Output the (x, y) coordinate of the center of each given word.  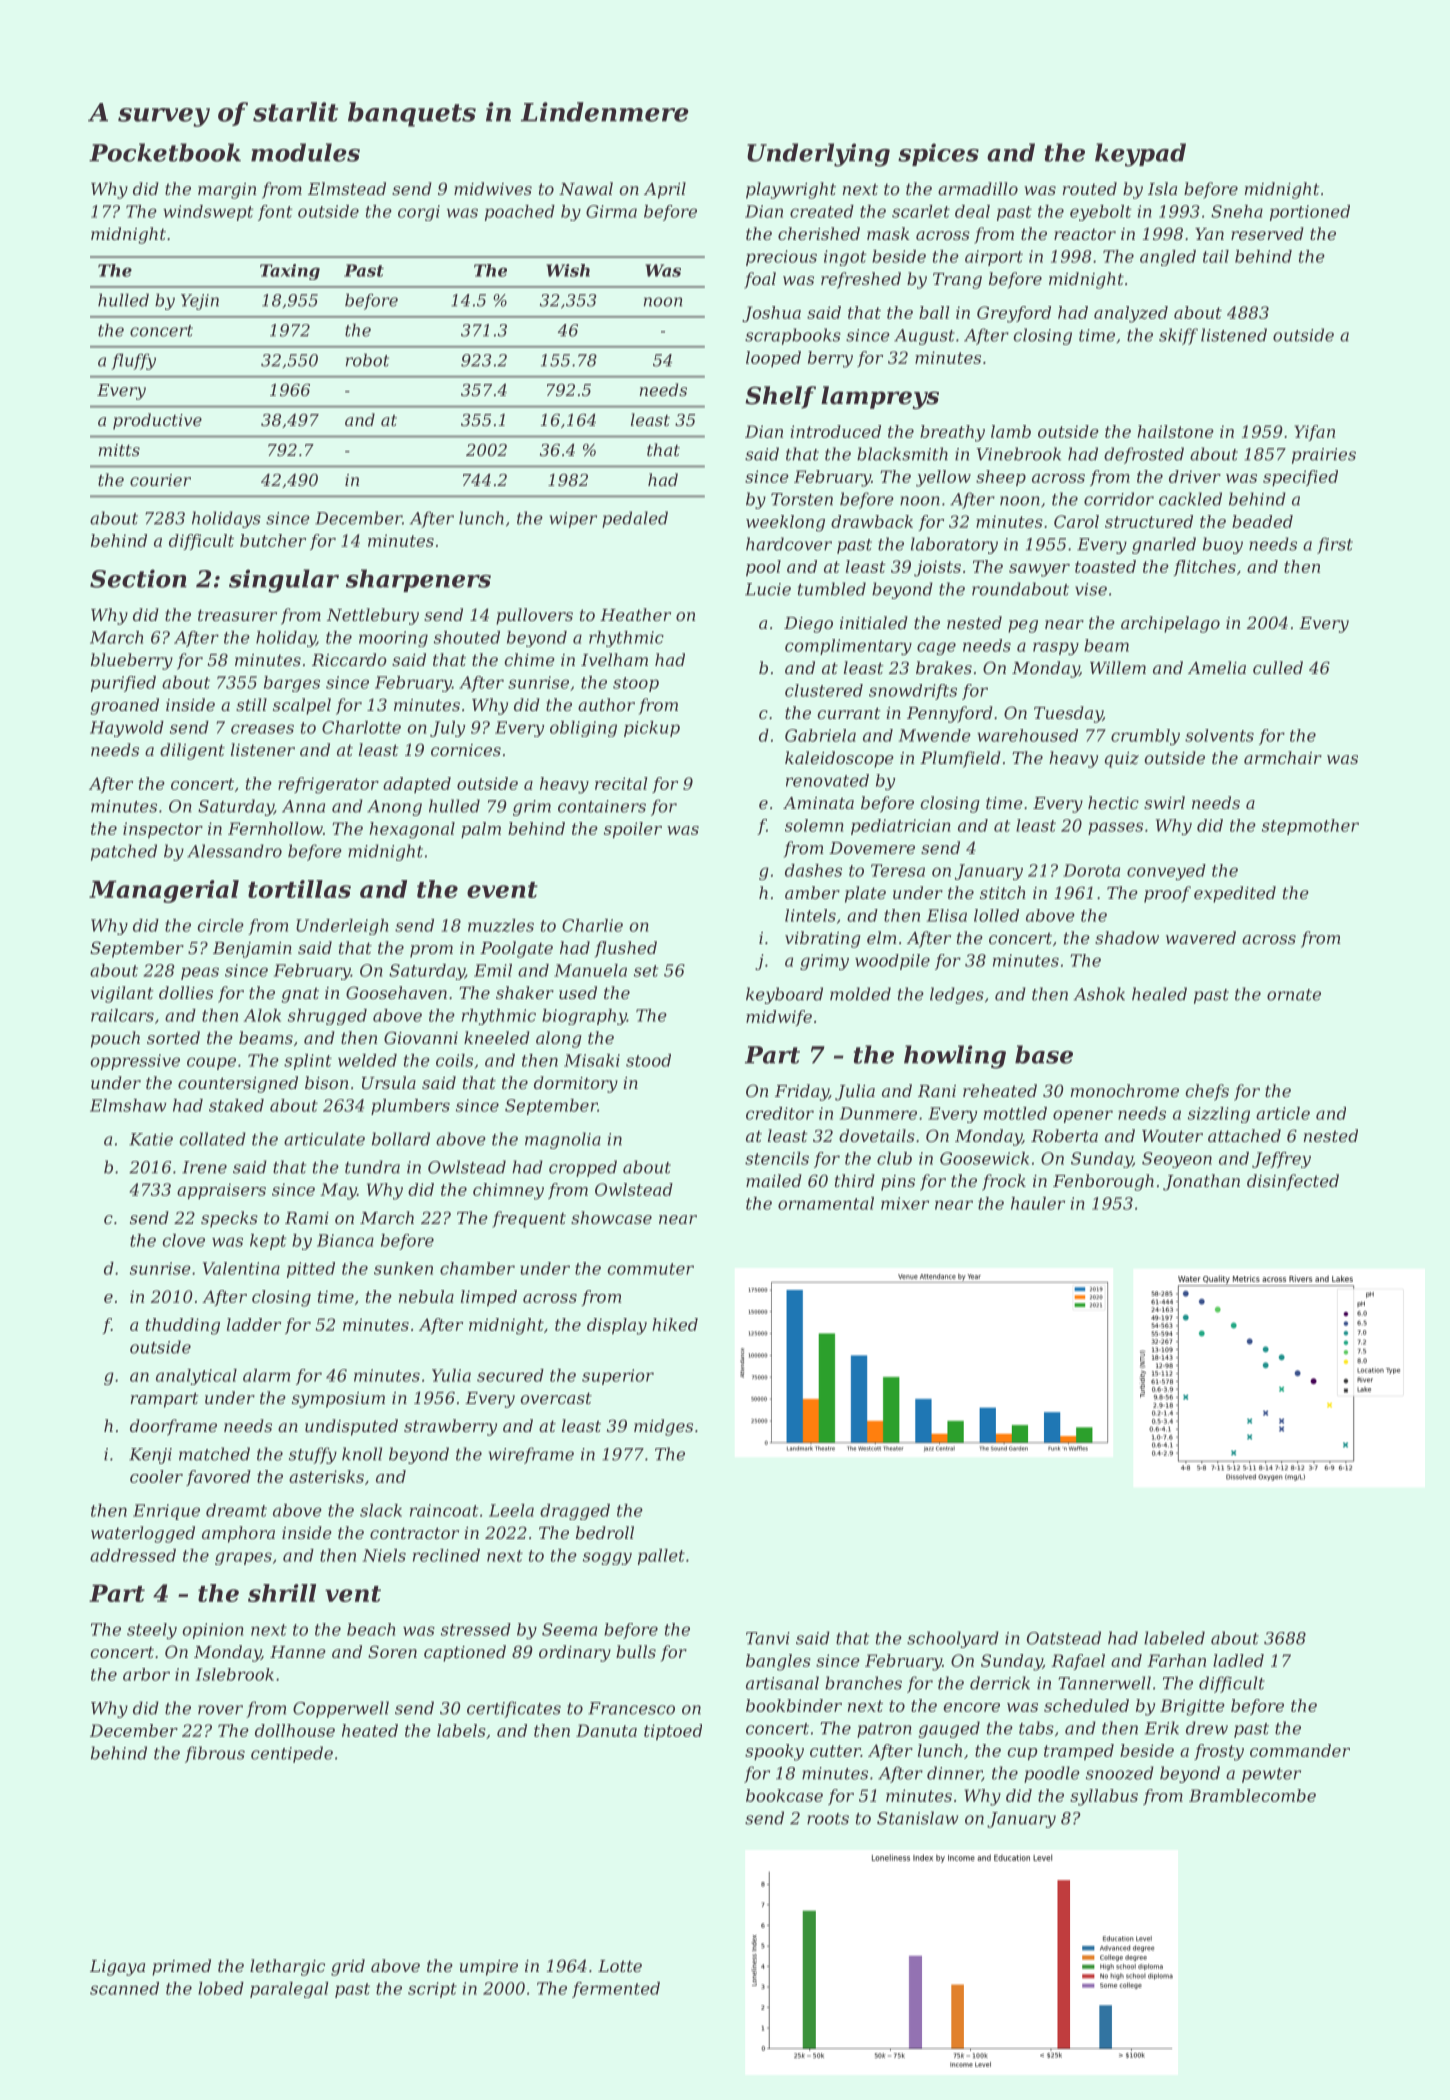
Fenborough (1103, 1182)
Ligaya (117, 1968)
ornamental (826, 1203)
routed (1090, 188)
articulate (324, 1139)
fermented (616, 1990)
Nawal (586, 188)
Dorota (1091, 870)
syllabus (1104, 1797)
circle (220, 925)
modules (305, 152)
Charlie (592, 925)
